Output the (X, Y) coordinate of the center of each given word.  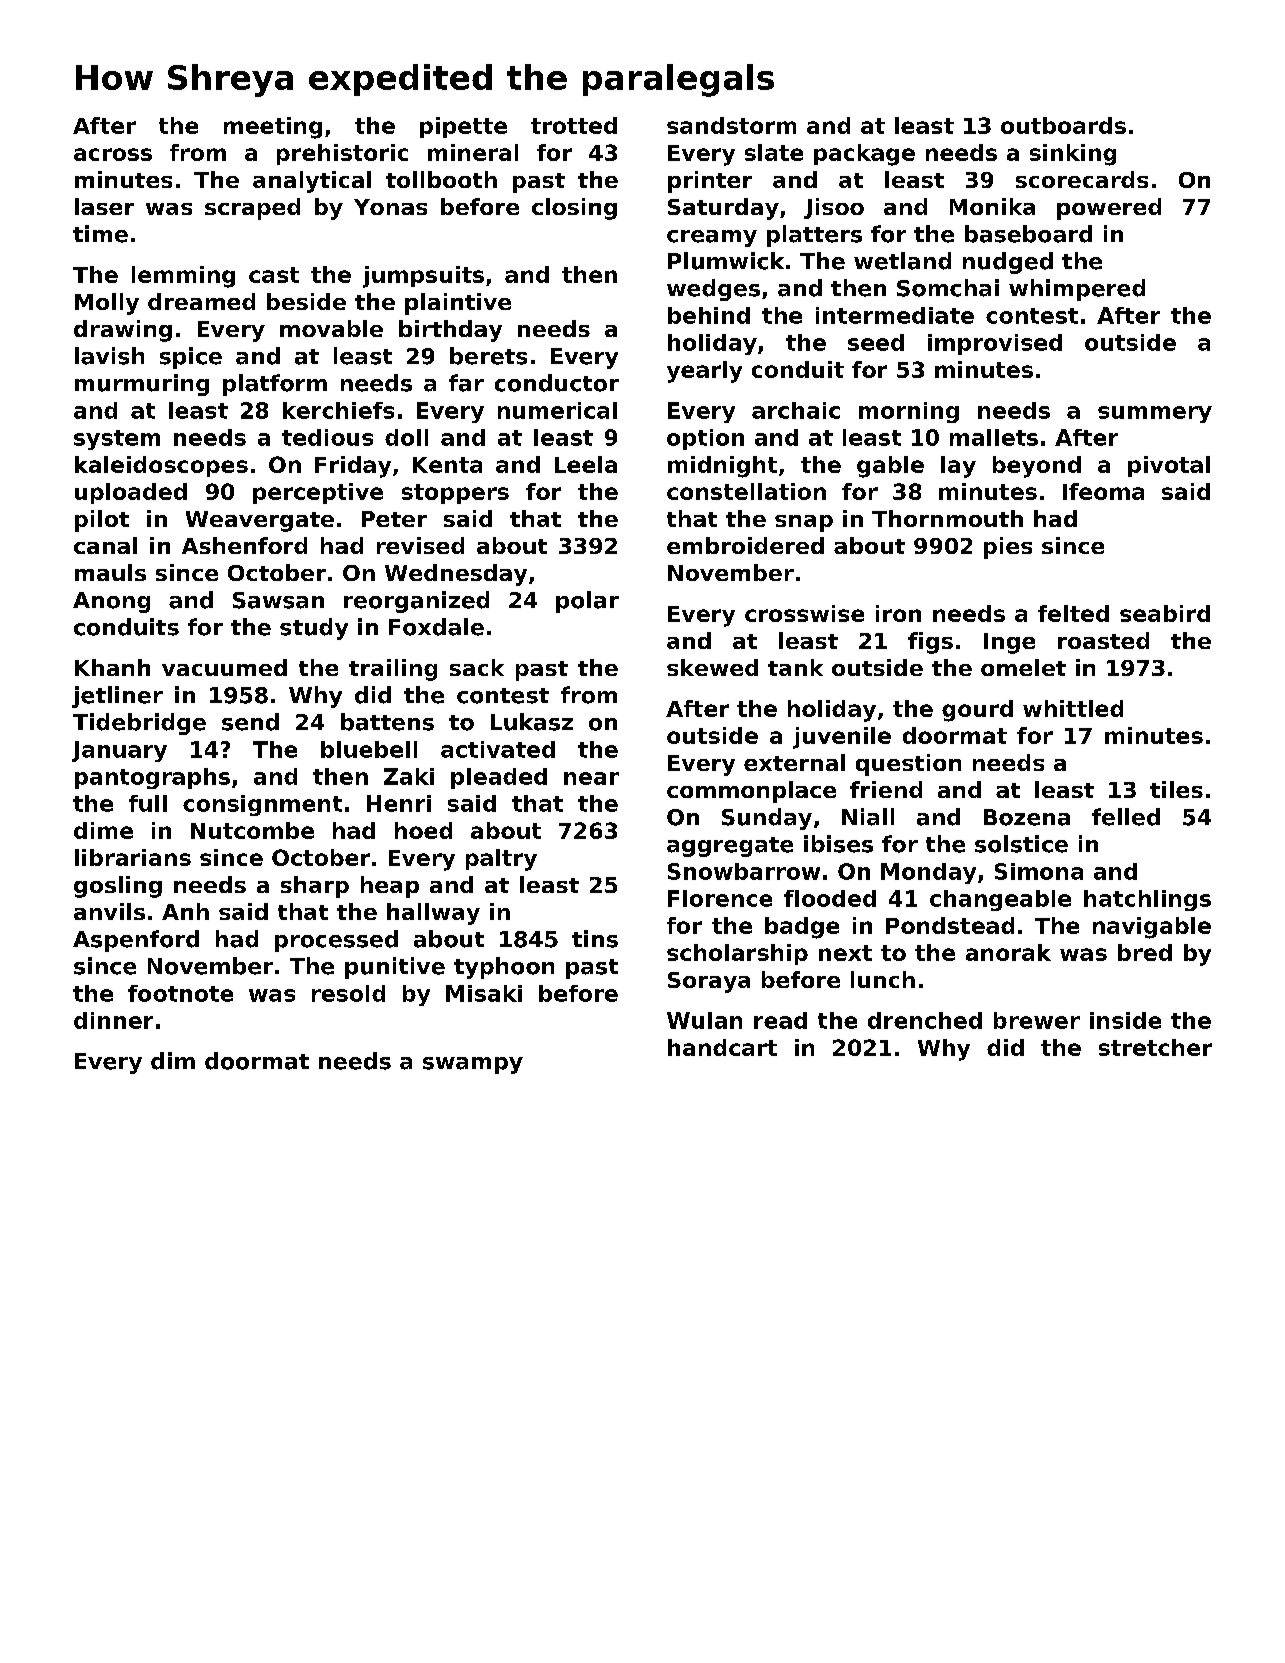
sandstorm (731, 125)
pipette (463, 127)
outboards (1063, 125)
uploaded (131, 493)
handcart (722, 1047)
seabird (1165, 613)
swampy (473, 1065)
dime (103, 830)
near (591, 778)
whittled (1073, 708)
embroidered (745, 545)
